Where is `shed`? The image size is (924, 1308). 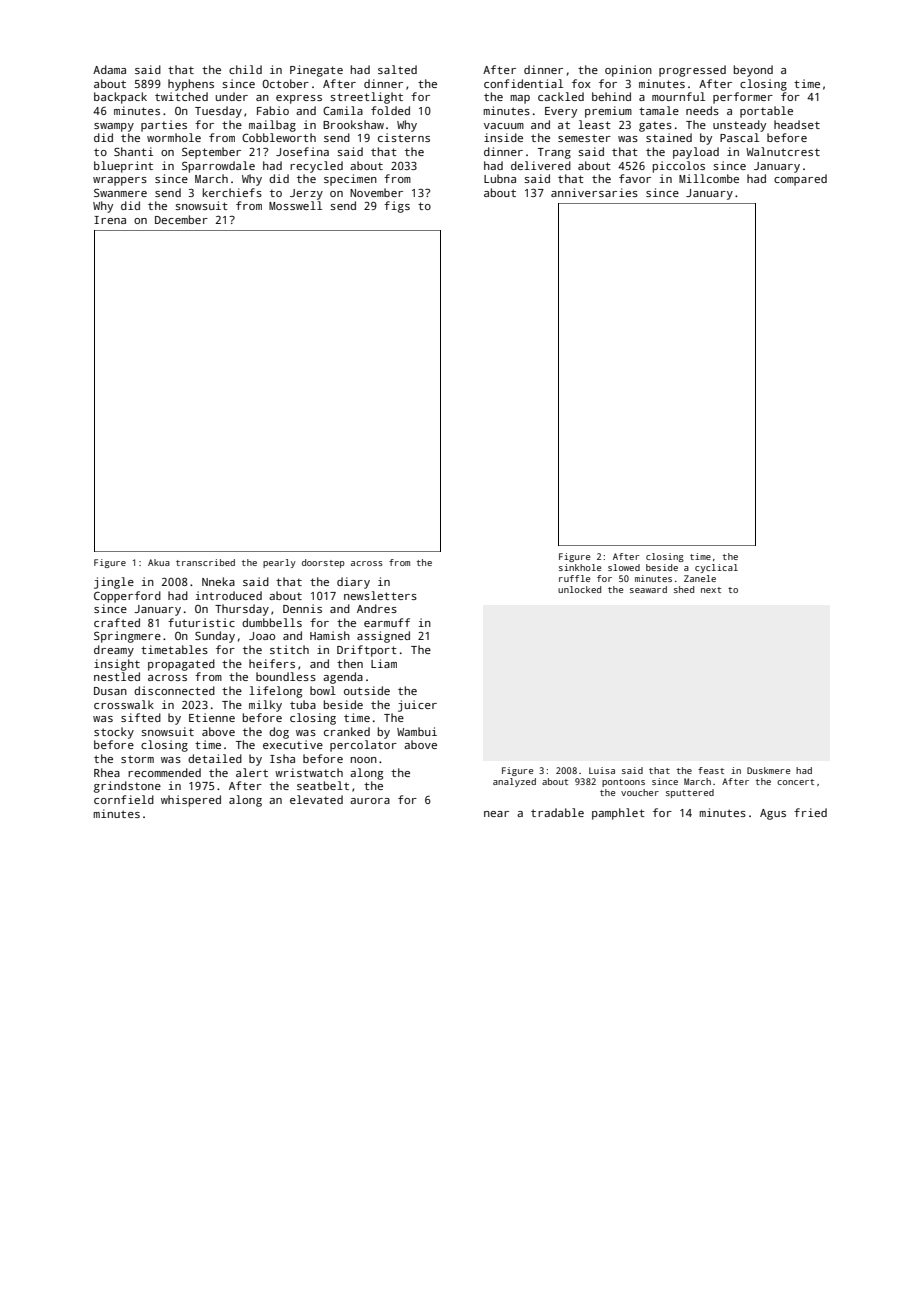
shed is located at coordinates (684, 589).
